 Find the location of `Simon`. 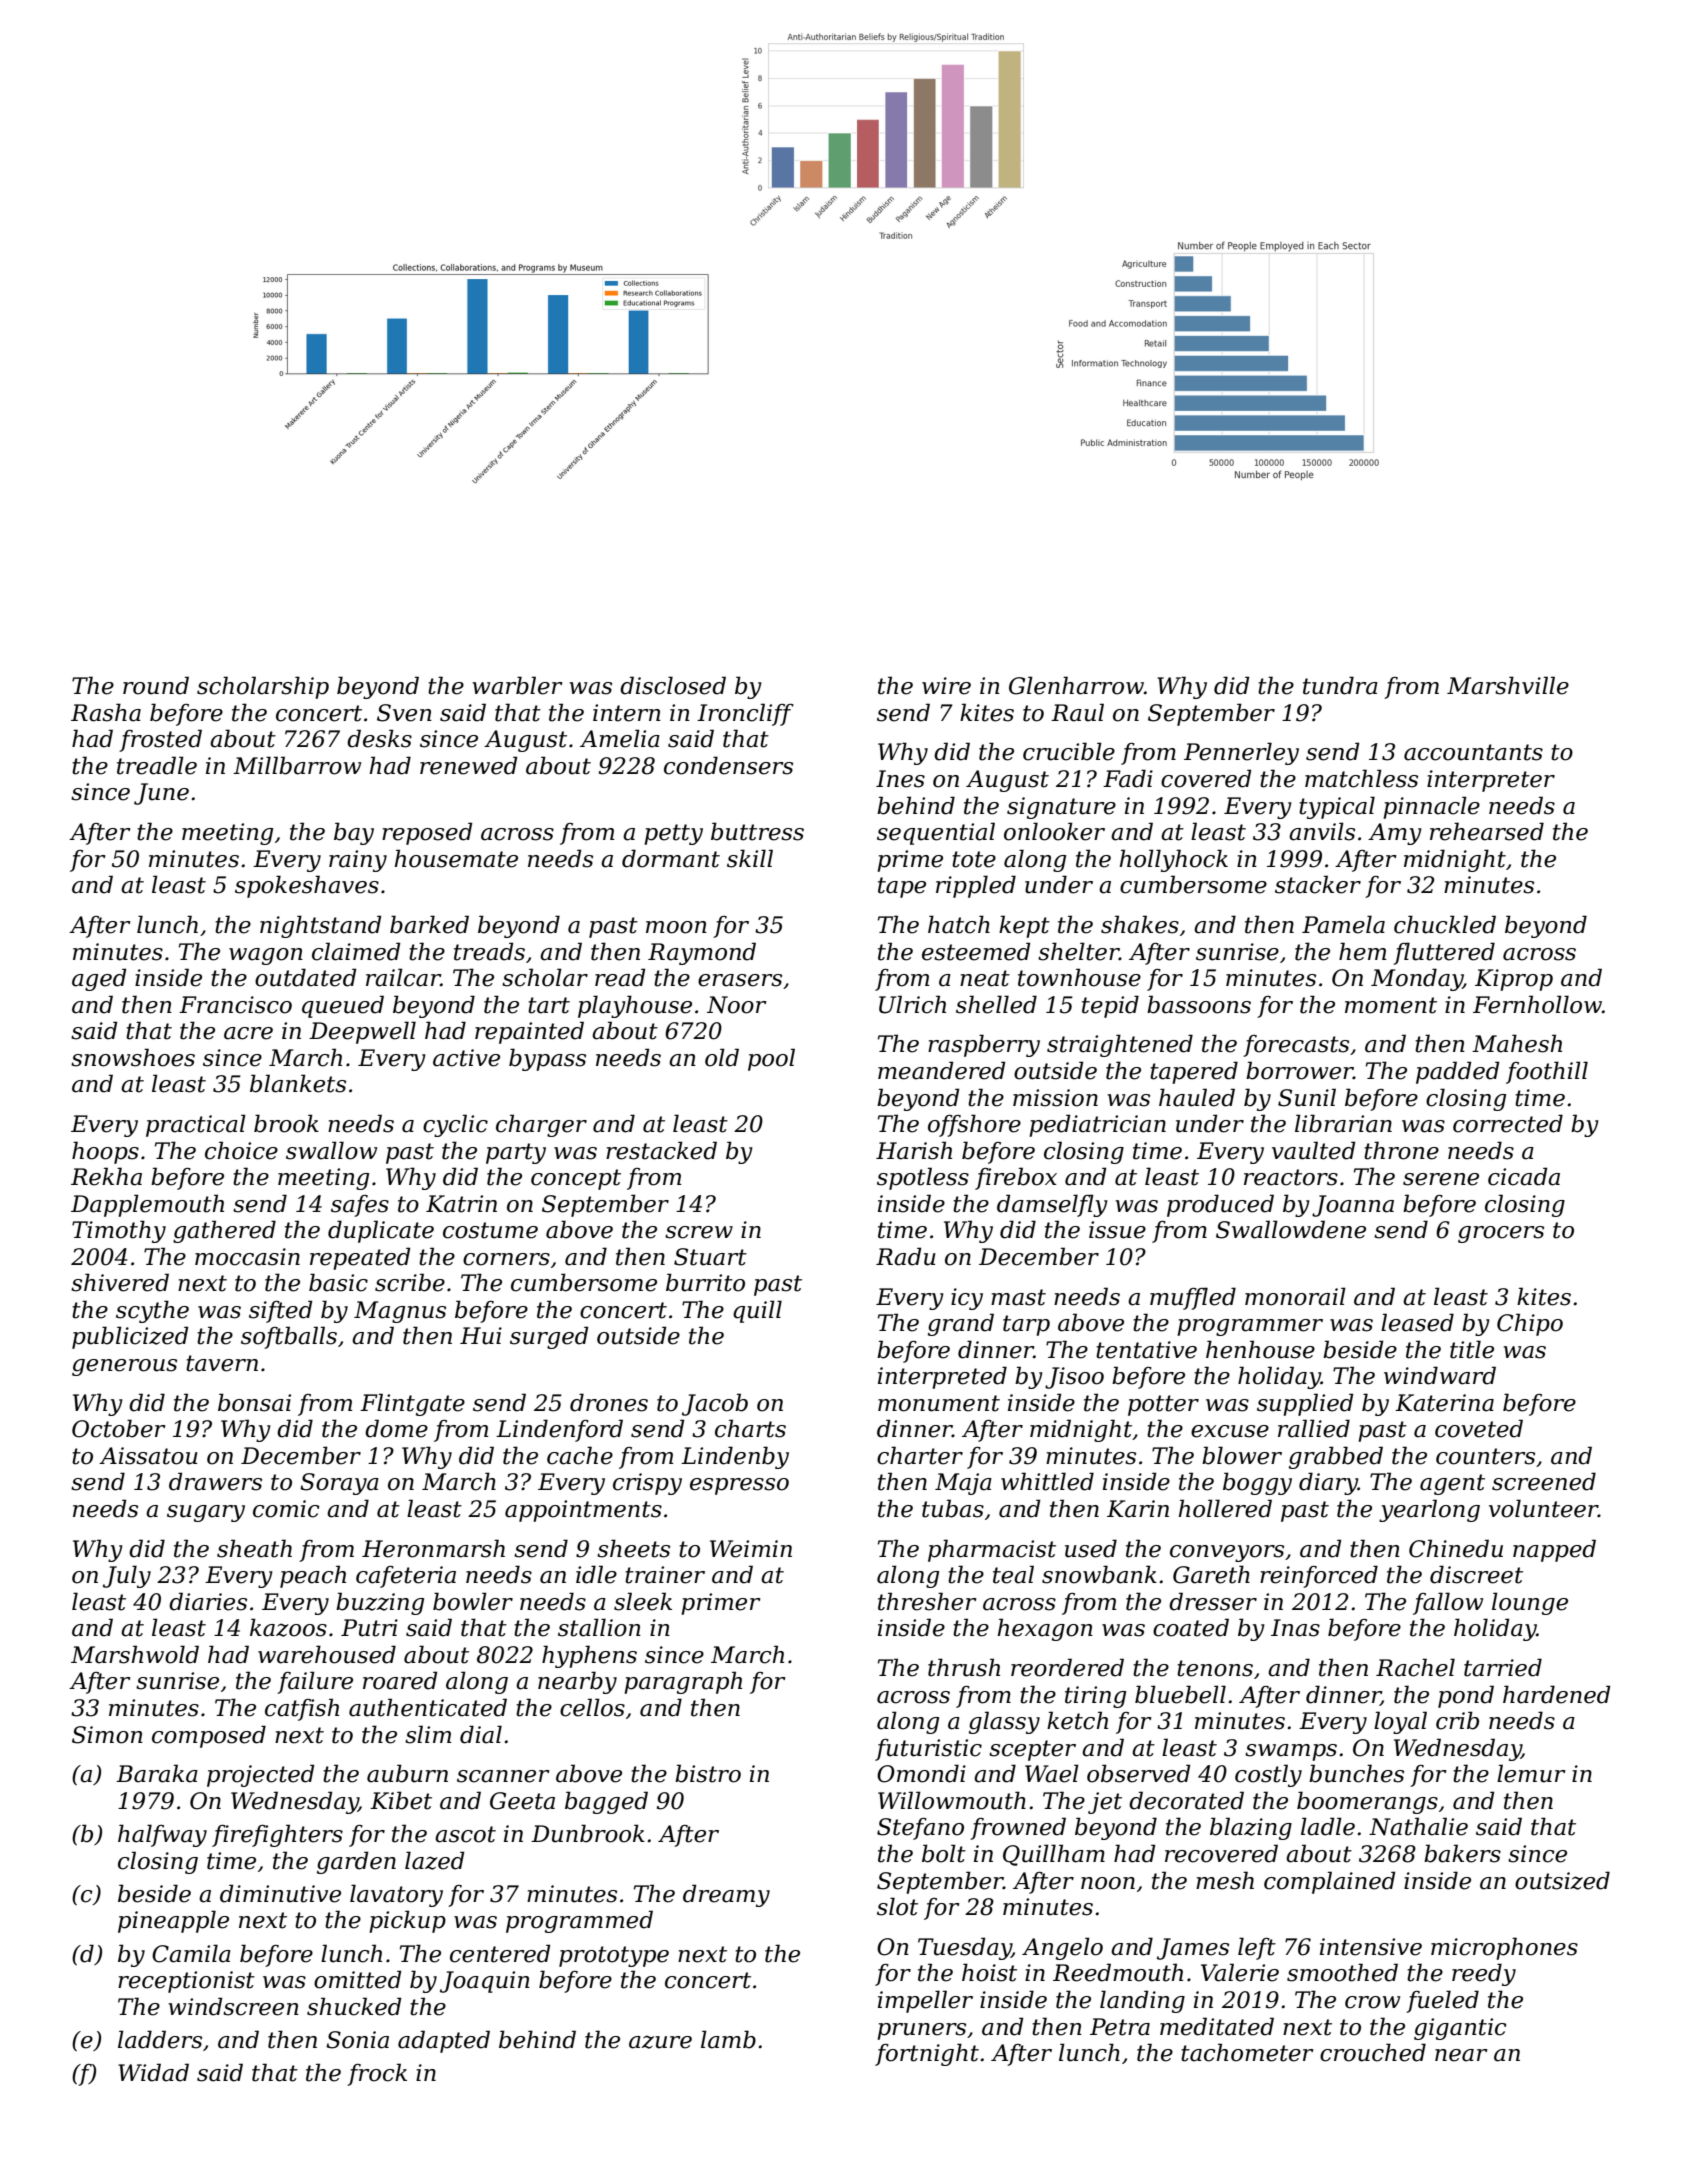

Simon is located at coordinates (107, 1735).
